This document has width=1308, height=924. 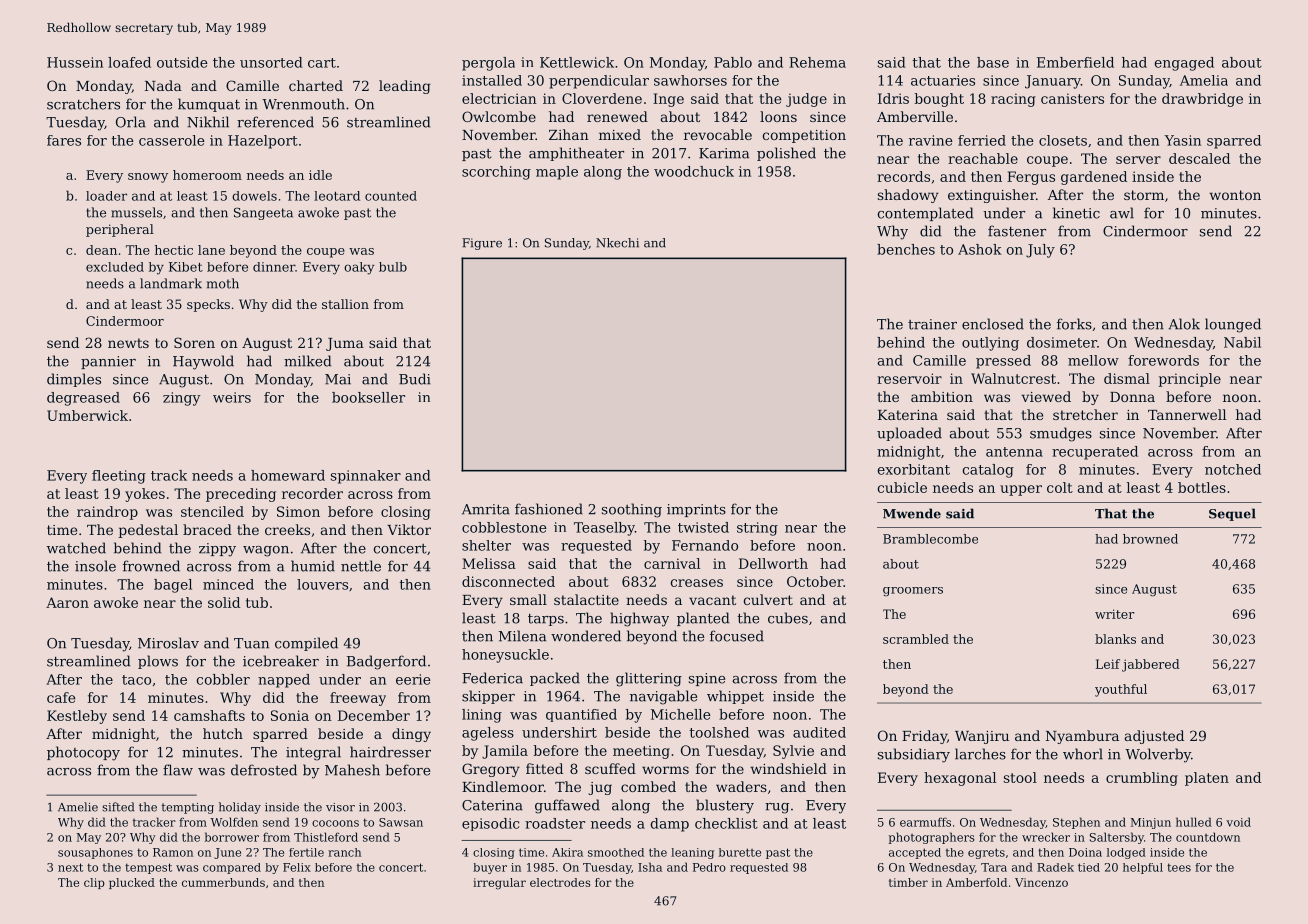 I want to click on Akira, so click(x=567, y=852).
